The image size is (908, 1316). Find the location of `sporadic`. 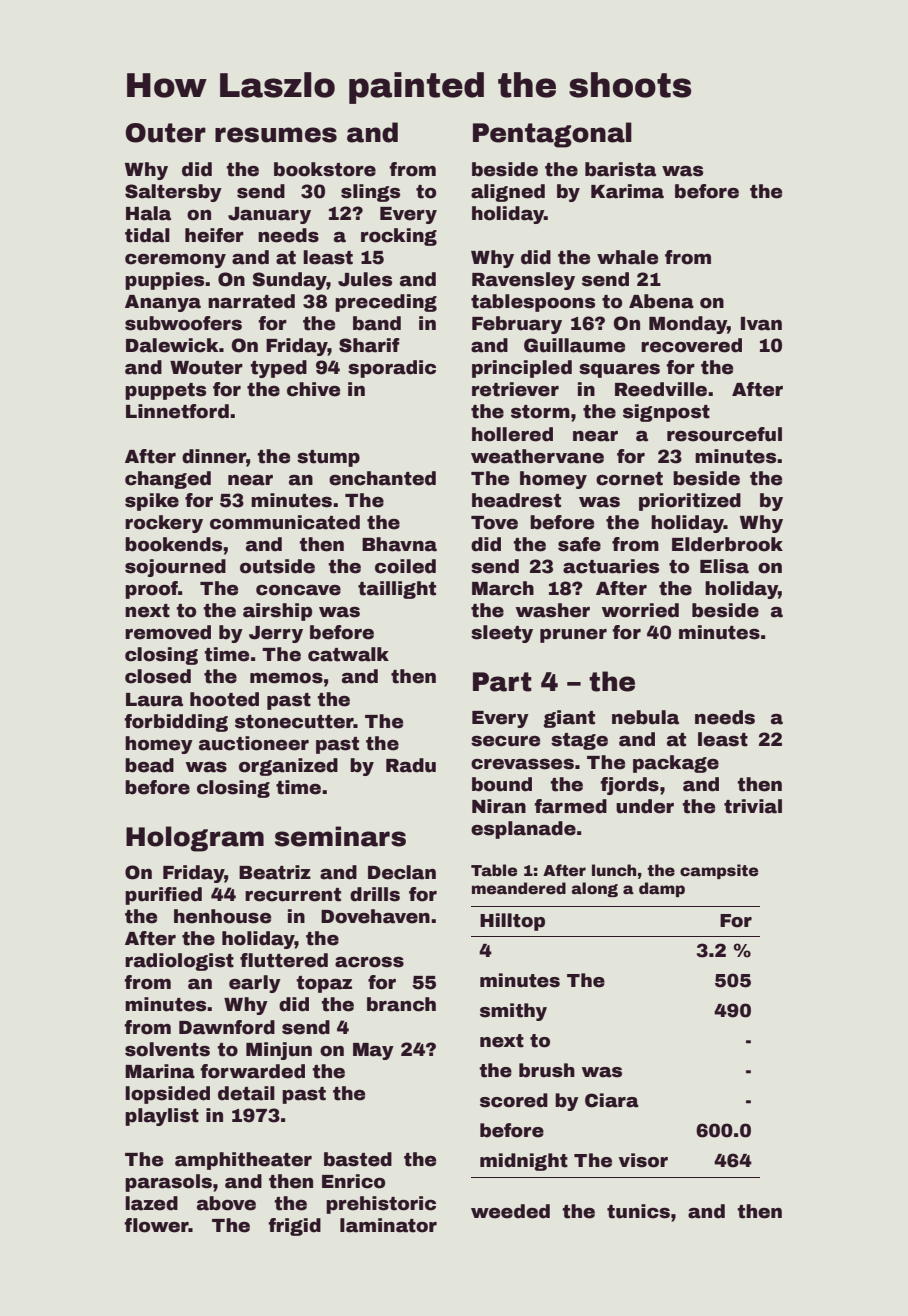

sporadic is located at coordinates (392, 369).
